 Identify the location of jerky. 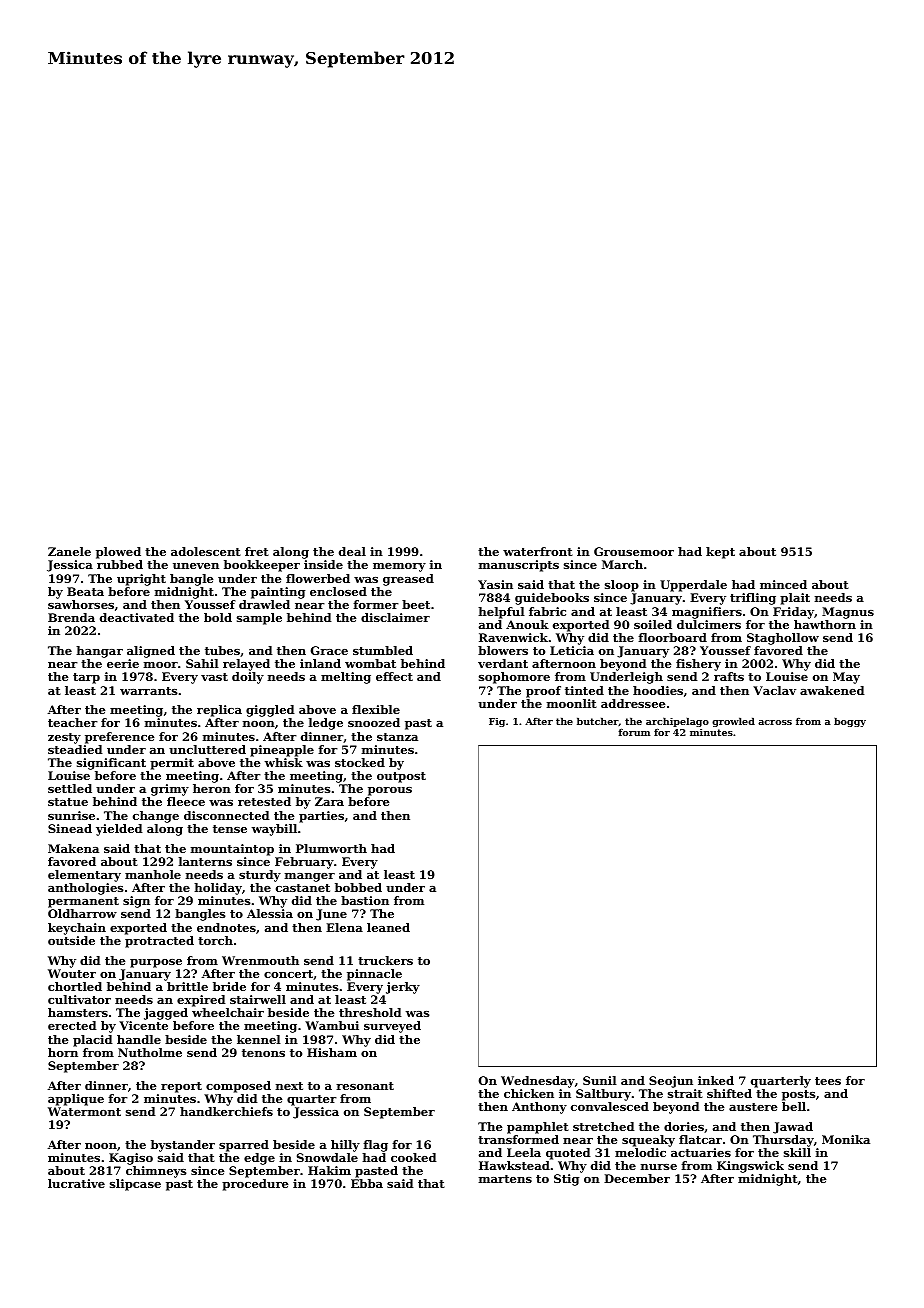
(403, 988).
